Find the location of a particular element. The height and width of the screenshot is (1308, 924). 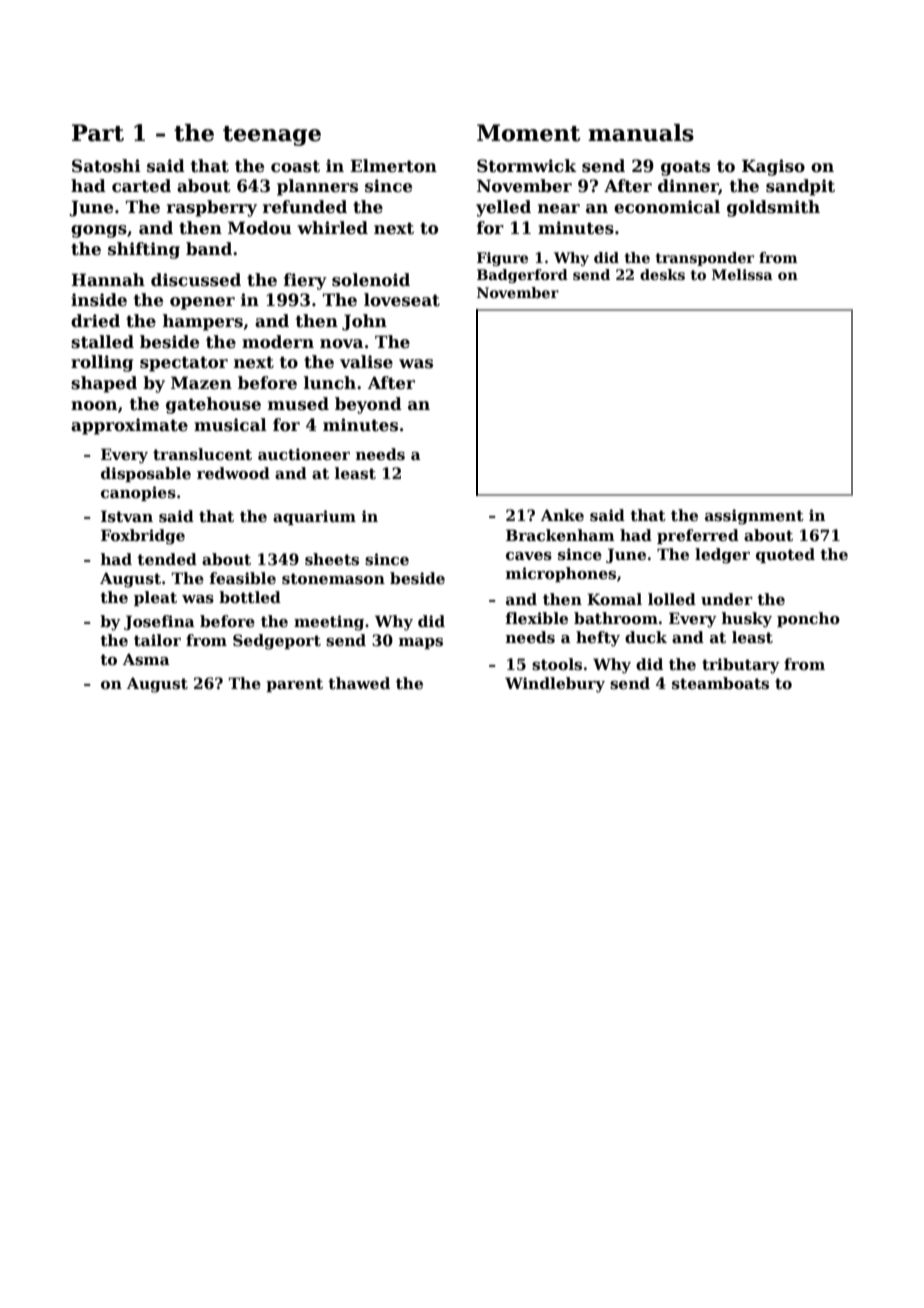

Moment is located at coordinates (528, 133).
